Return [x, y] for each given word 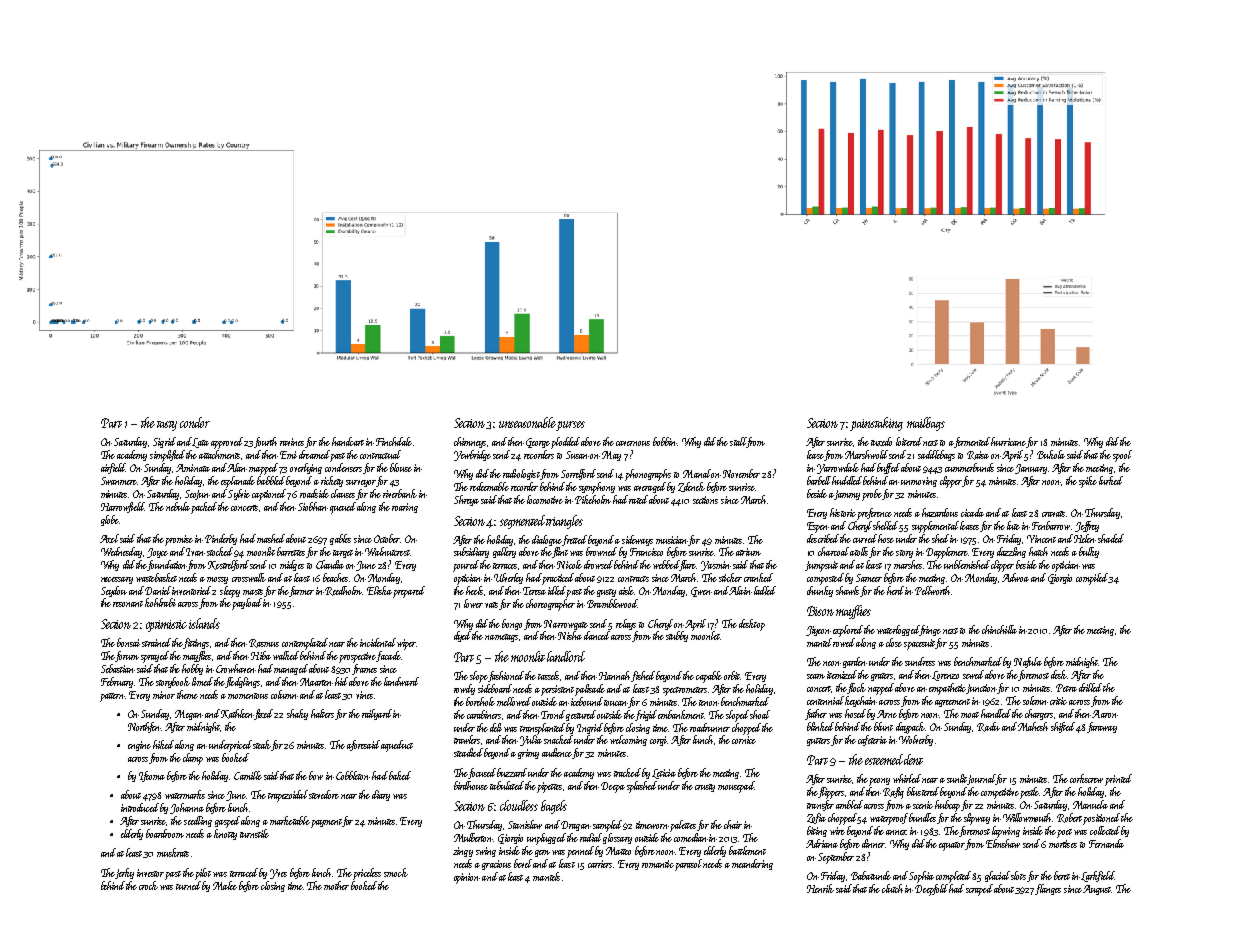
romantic [658, 864]
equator [952, 846]
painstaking [876, 424]
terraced [244, 872]
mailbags [926, 424]
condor [195, 422]
